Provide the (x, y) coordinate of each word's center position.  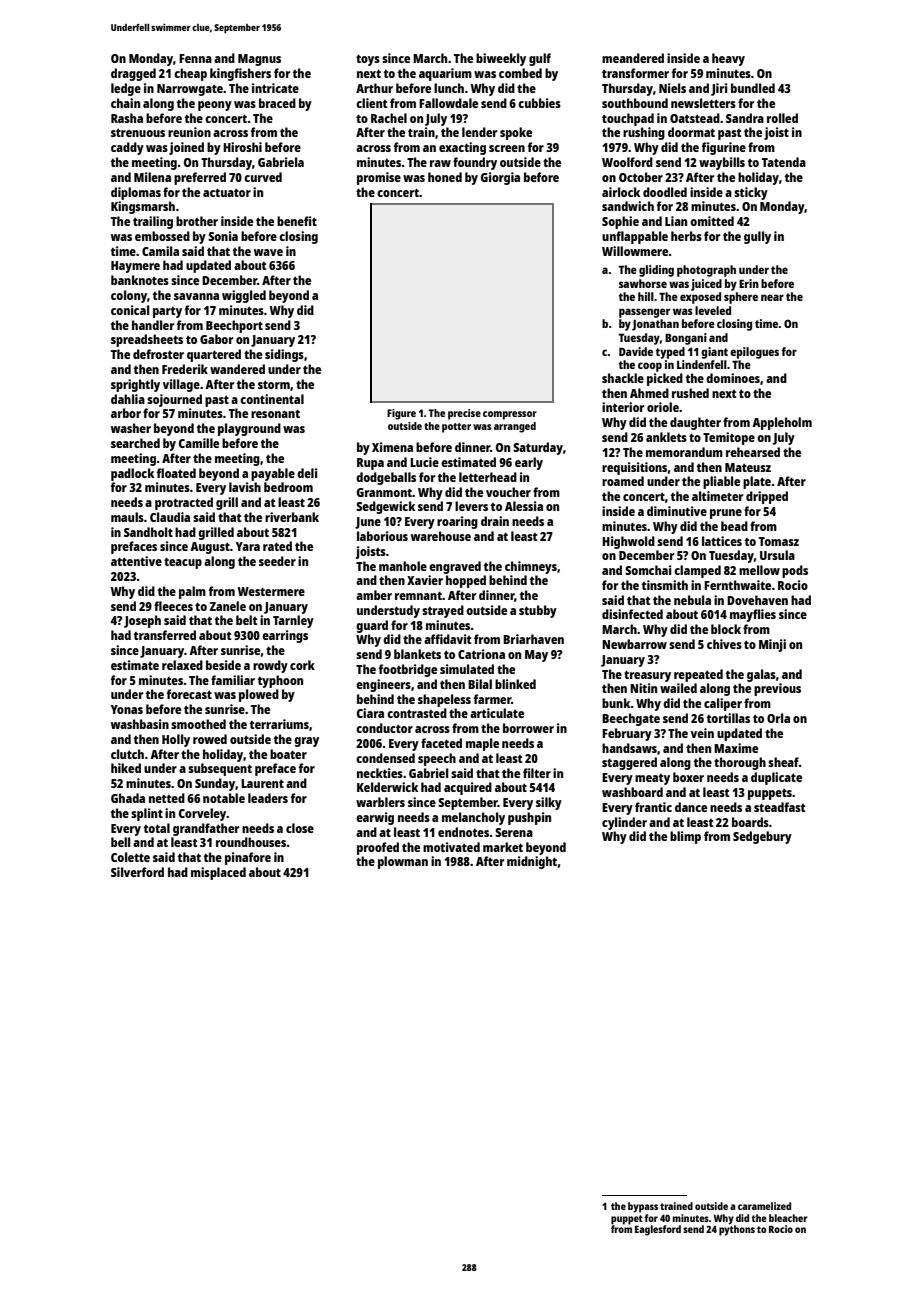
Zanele (228, 606)
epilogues (754, 353)
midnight (532, 862)
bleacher (788, 1218)
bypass (643, 1207)
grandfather (206, 829)
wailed (678, 688)
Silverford (137, 872)
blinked (515, 684)
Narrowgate (190, 90)
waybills (722, 163)
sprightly (135, 385)
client (371, 103)
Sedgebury (762, 837)
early (529, 463)
